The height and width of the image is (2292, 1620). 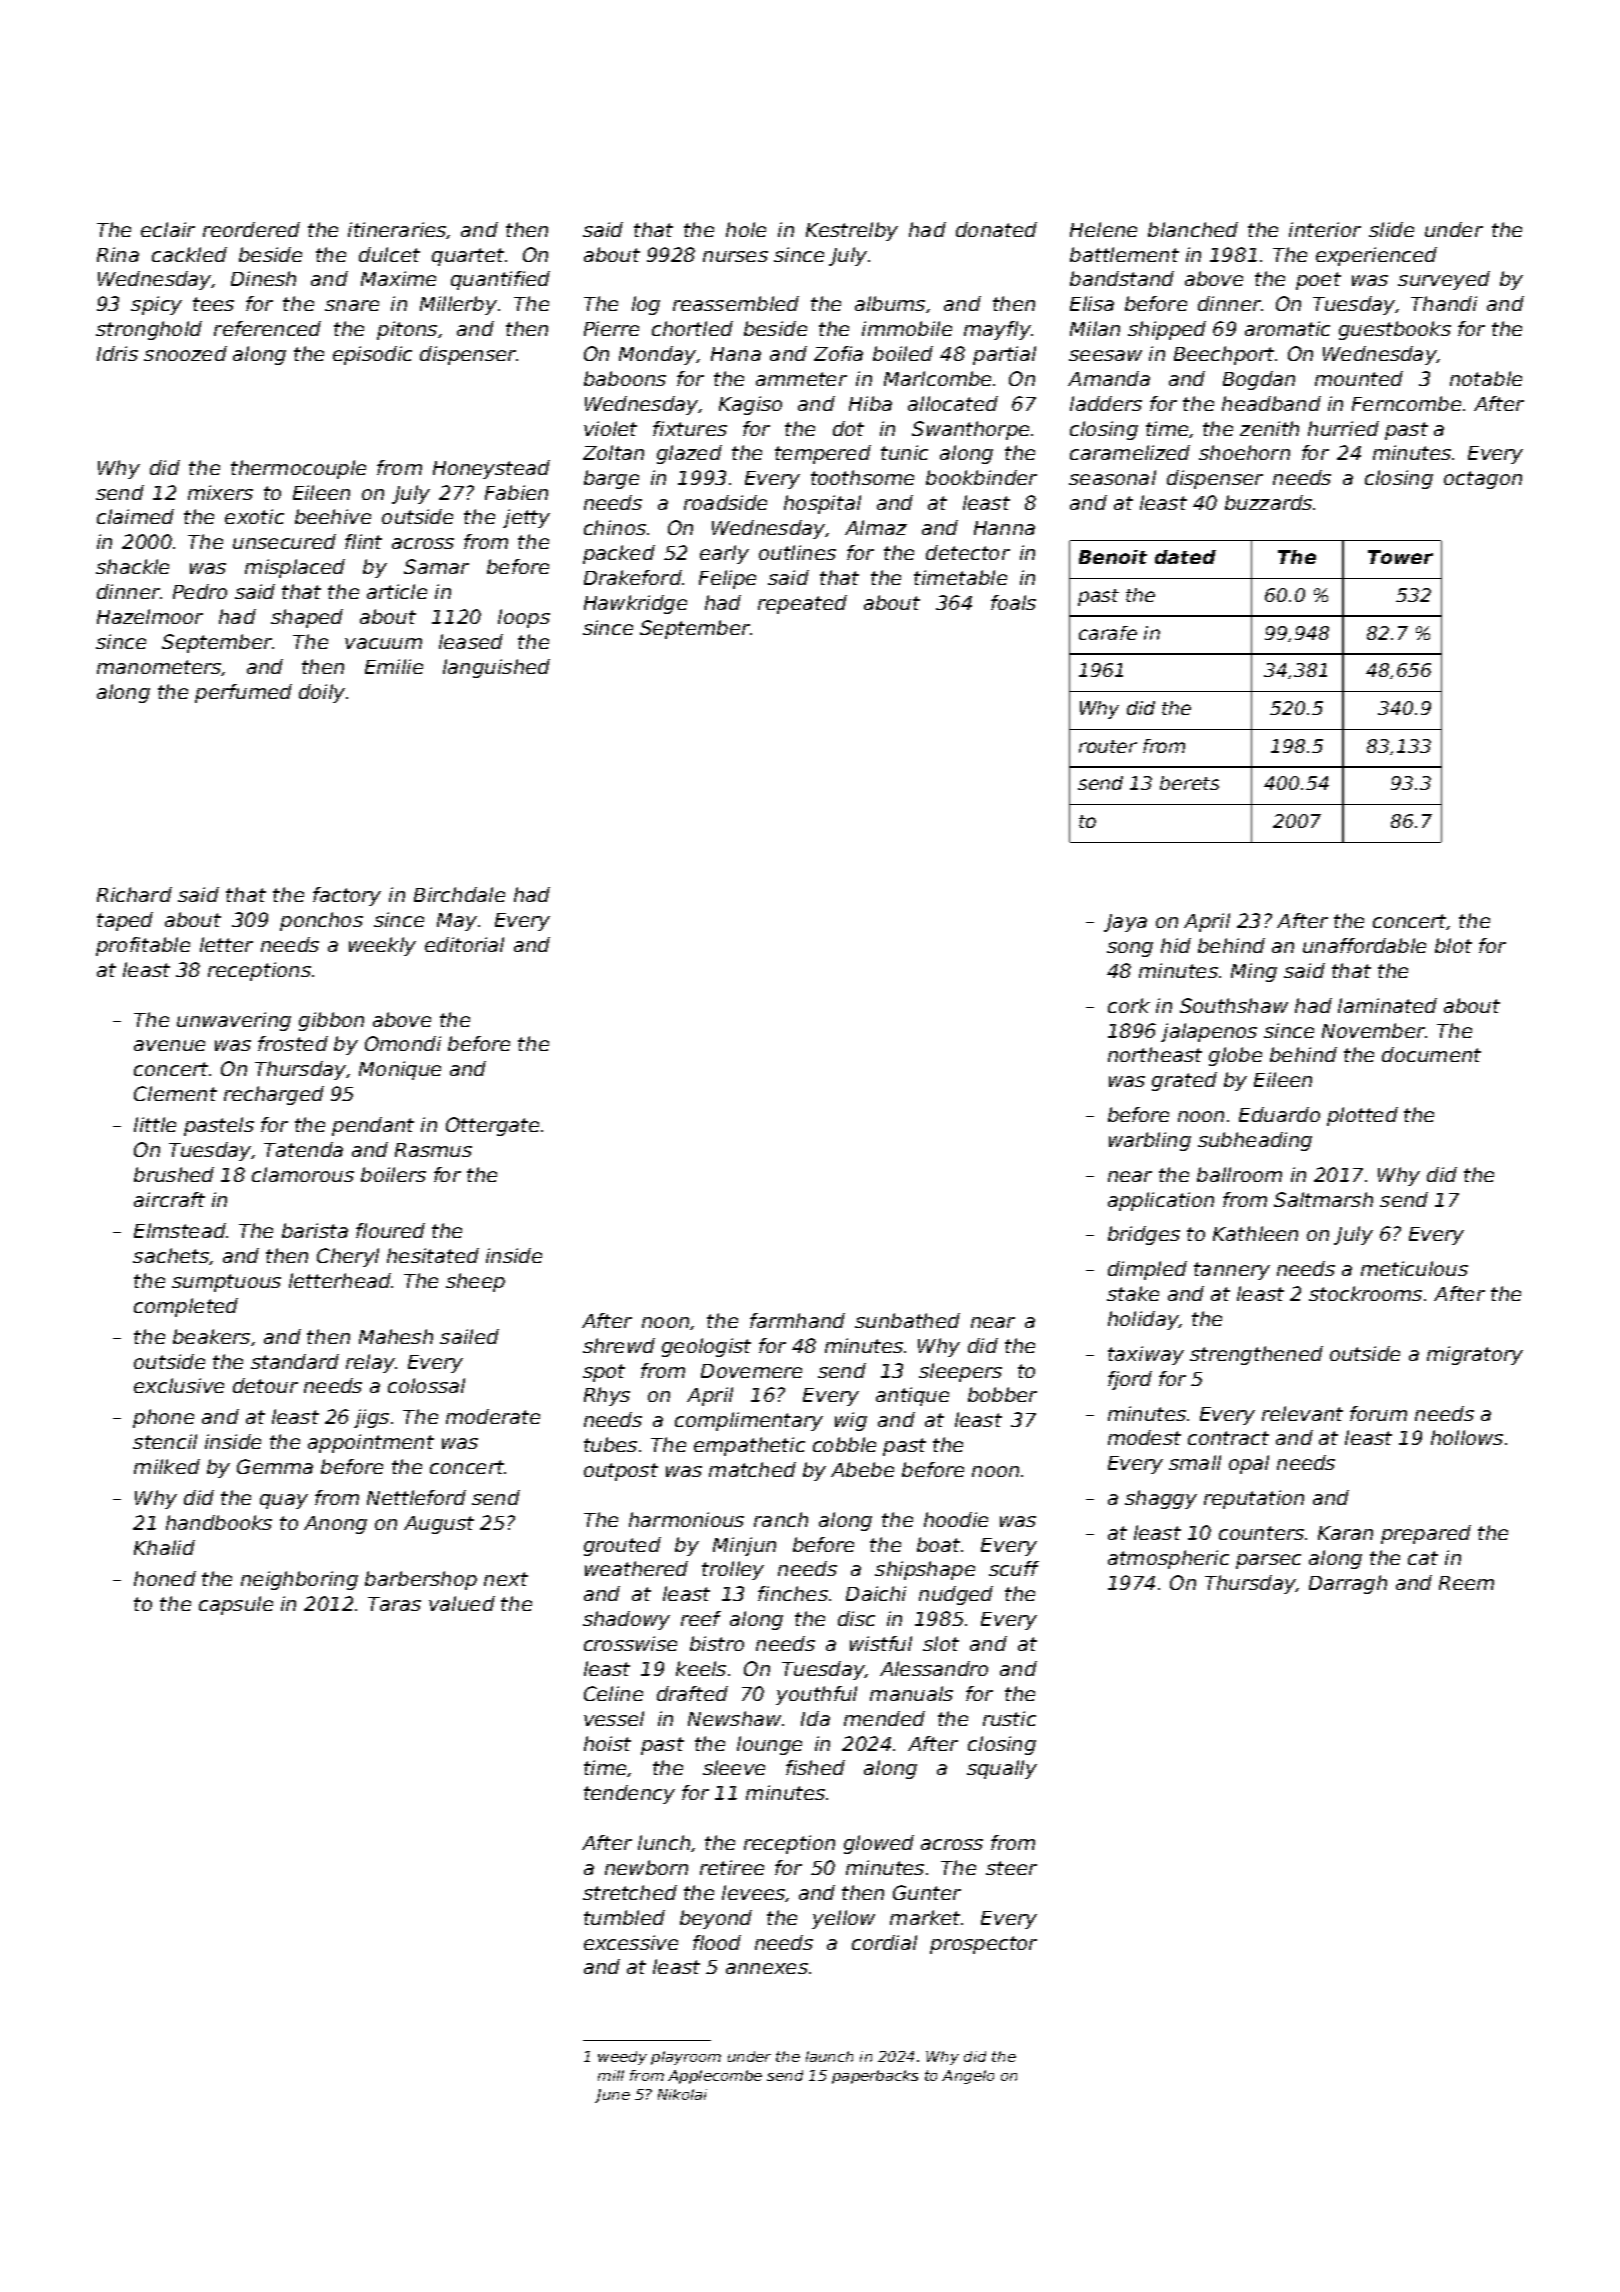 What do you see at coordinates (397, 230) in the image?
I see `itineraries` at bounding box center [397, 230].
